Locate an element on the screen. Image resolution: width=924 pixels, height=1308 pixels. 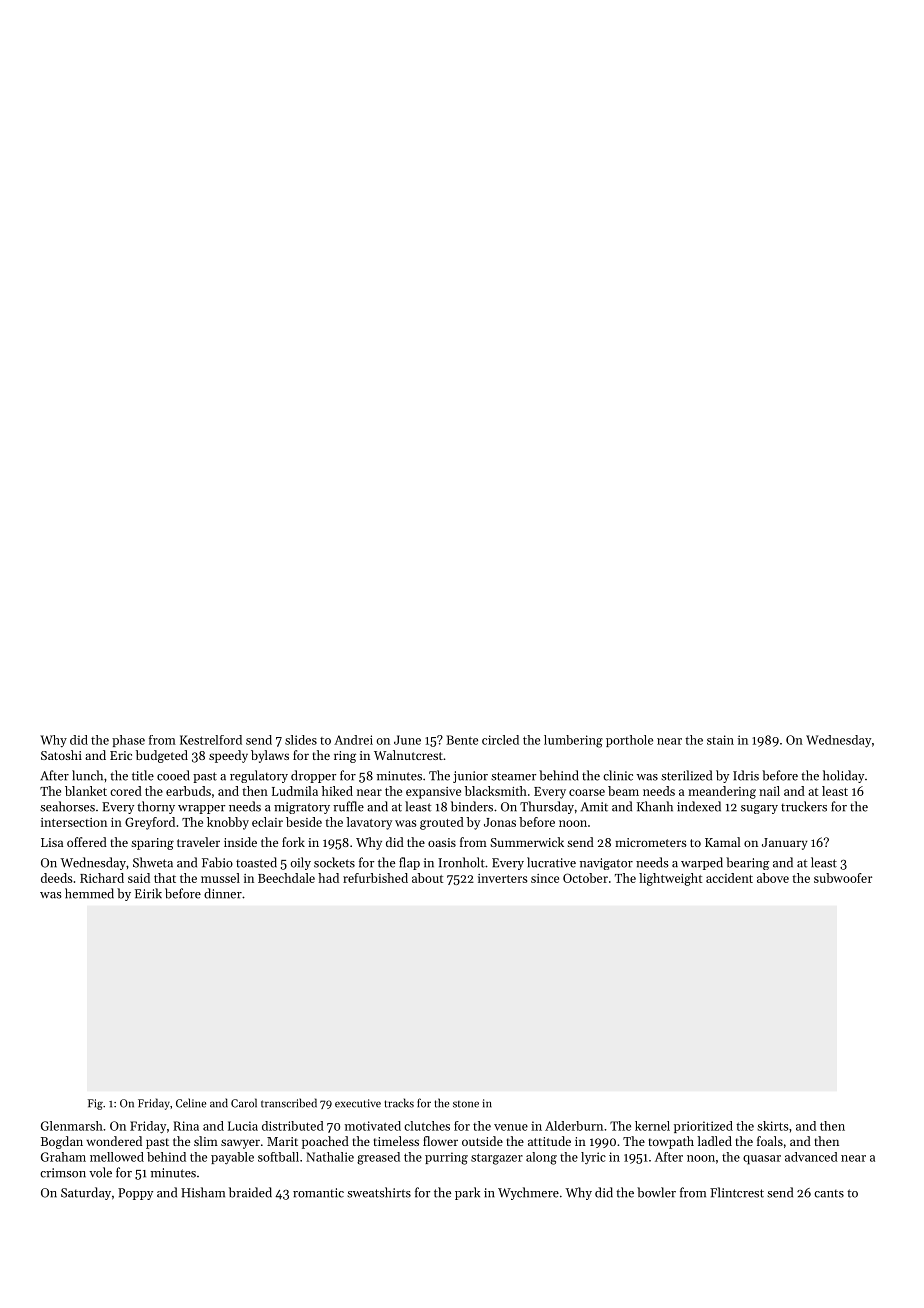
truckers is located at coordinates (804, 806).
